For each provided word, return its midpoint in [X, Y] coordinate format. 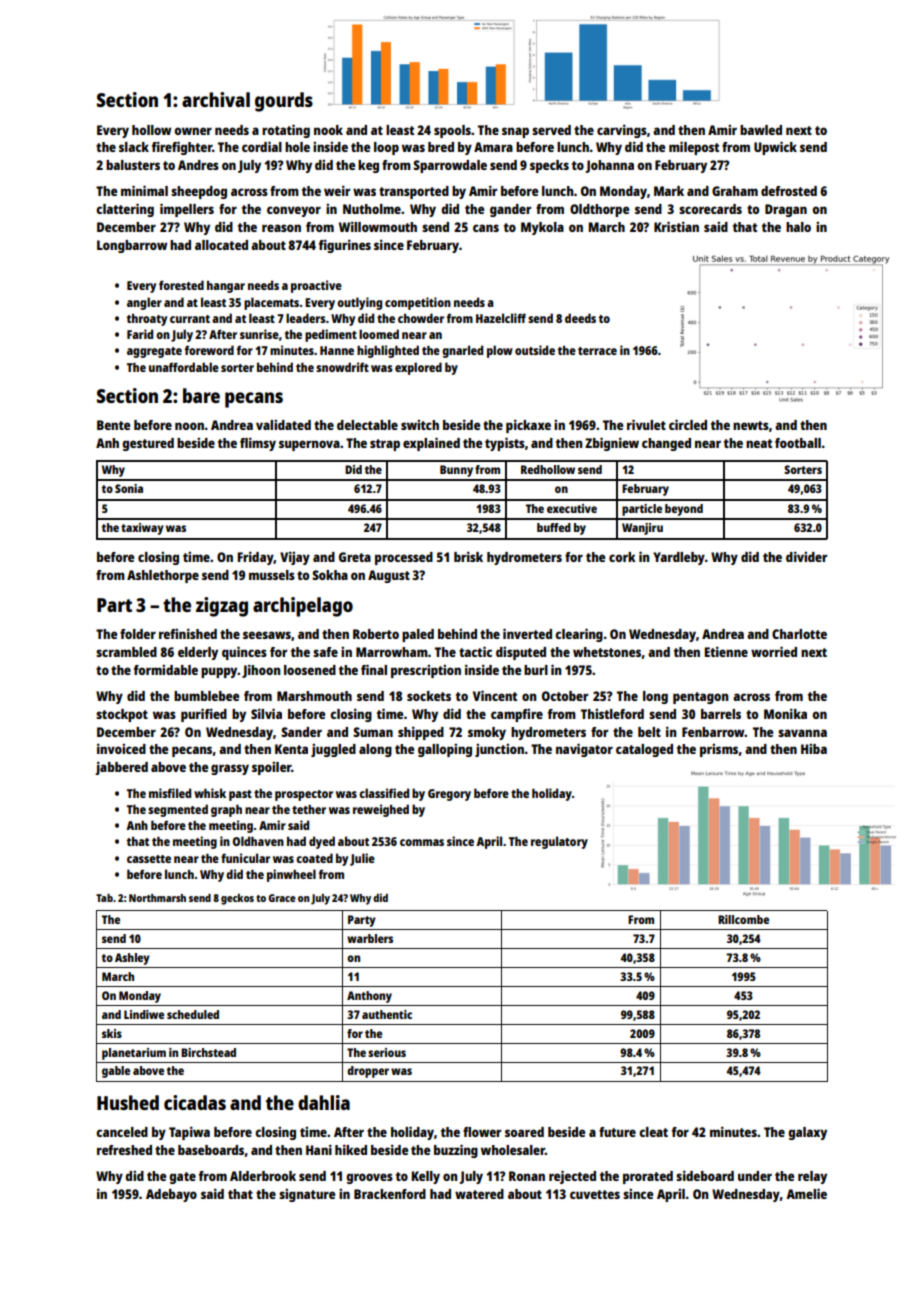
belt [649, 732]
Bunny [456, 471]
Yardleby [679, 558]
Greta [355, 557]
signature [307, 1195]
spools [452, 131]
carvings [622, 131]
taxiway [142, 529]
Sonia [129, 488]
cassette [149, 859]
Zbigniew [612, 444]
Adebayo [171, 1195]
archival [216, 99]
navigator [584, 750]
